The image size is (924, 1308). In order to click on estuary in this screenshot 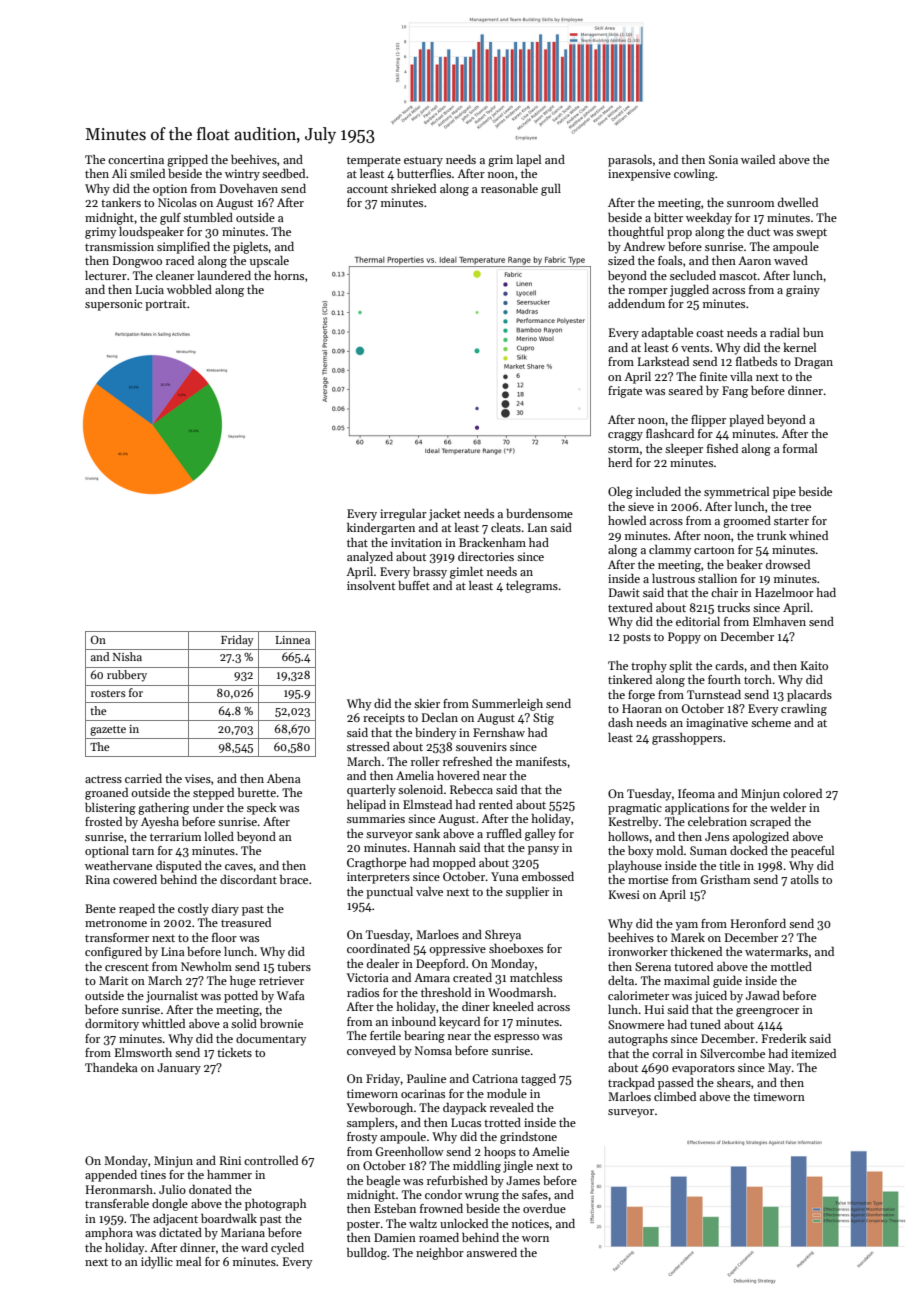, I will do `click(423, 161)`.
